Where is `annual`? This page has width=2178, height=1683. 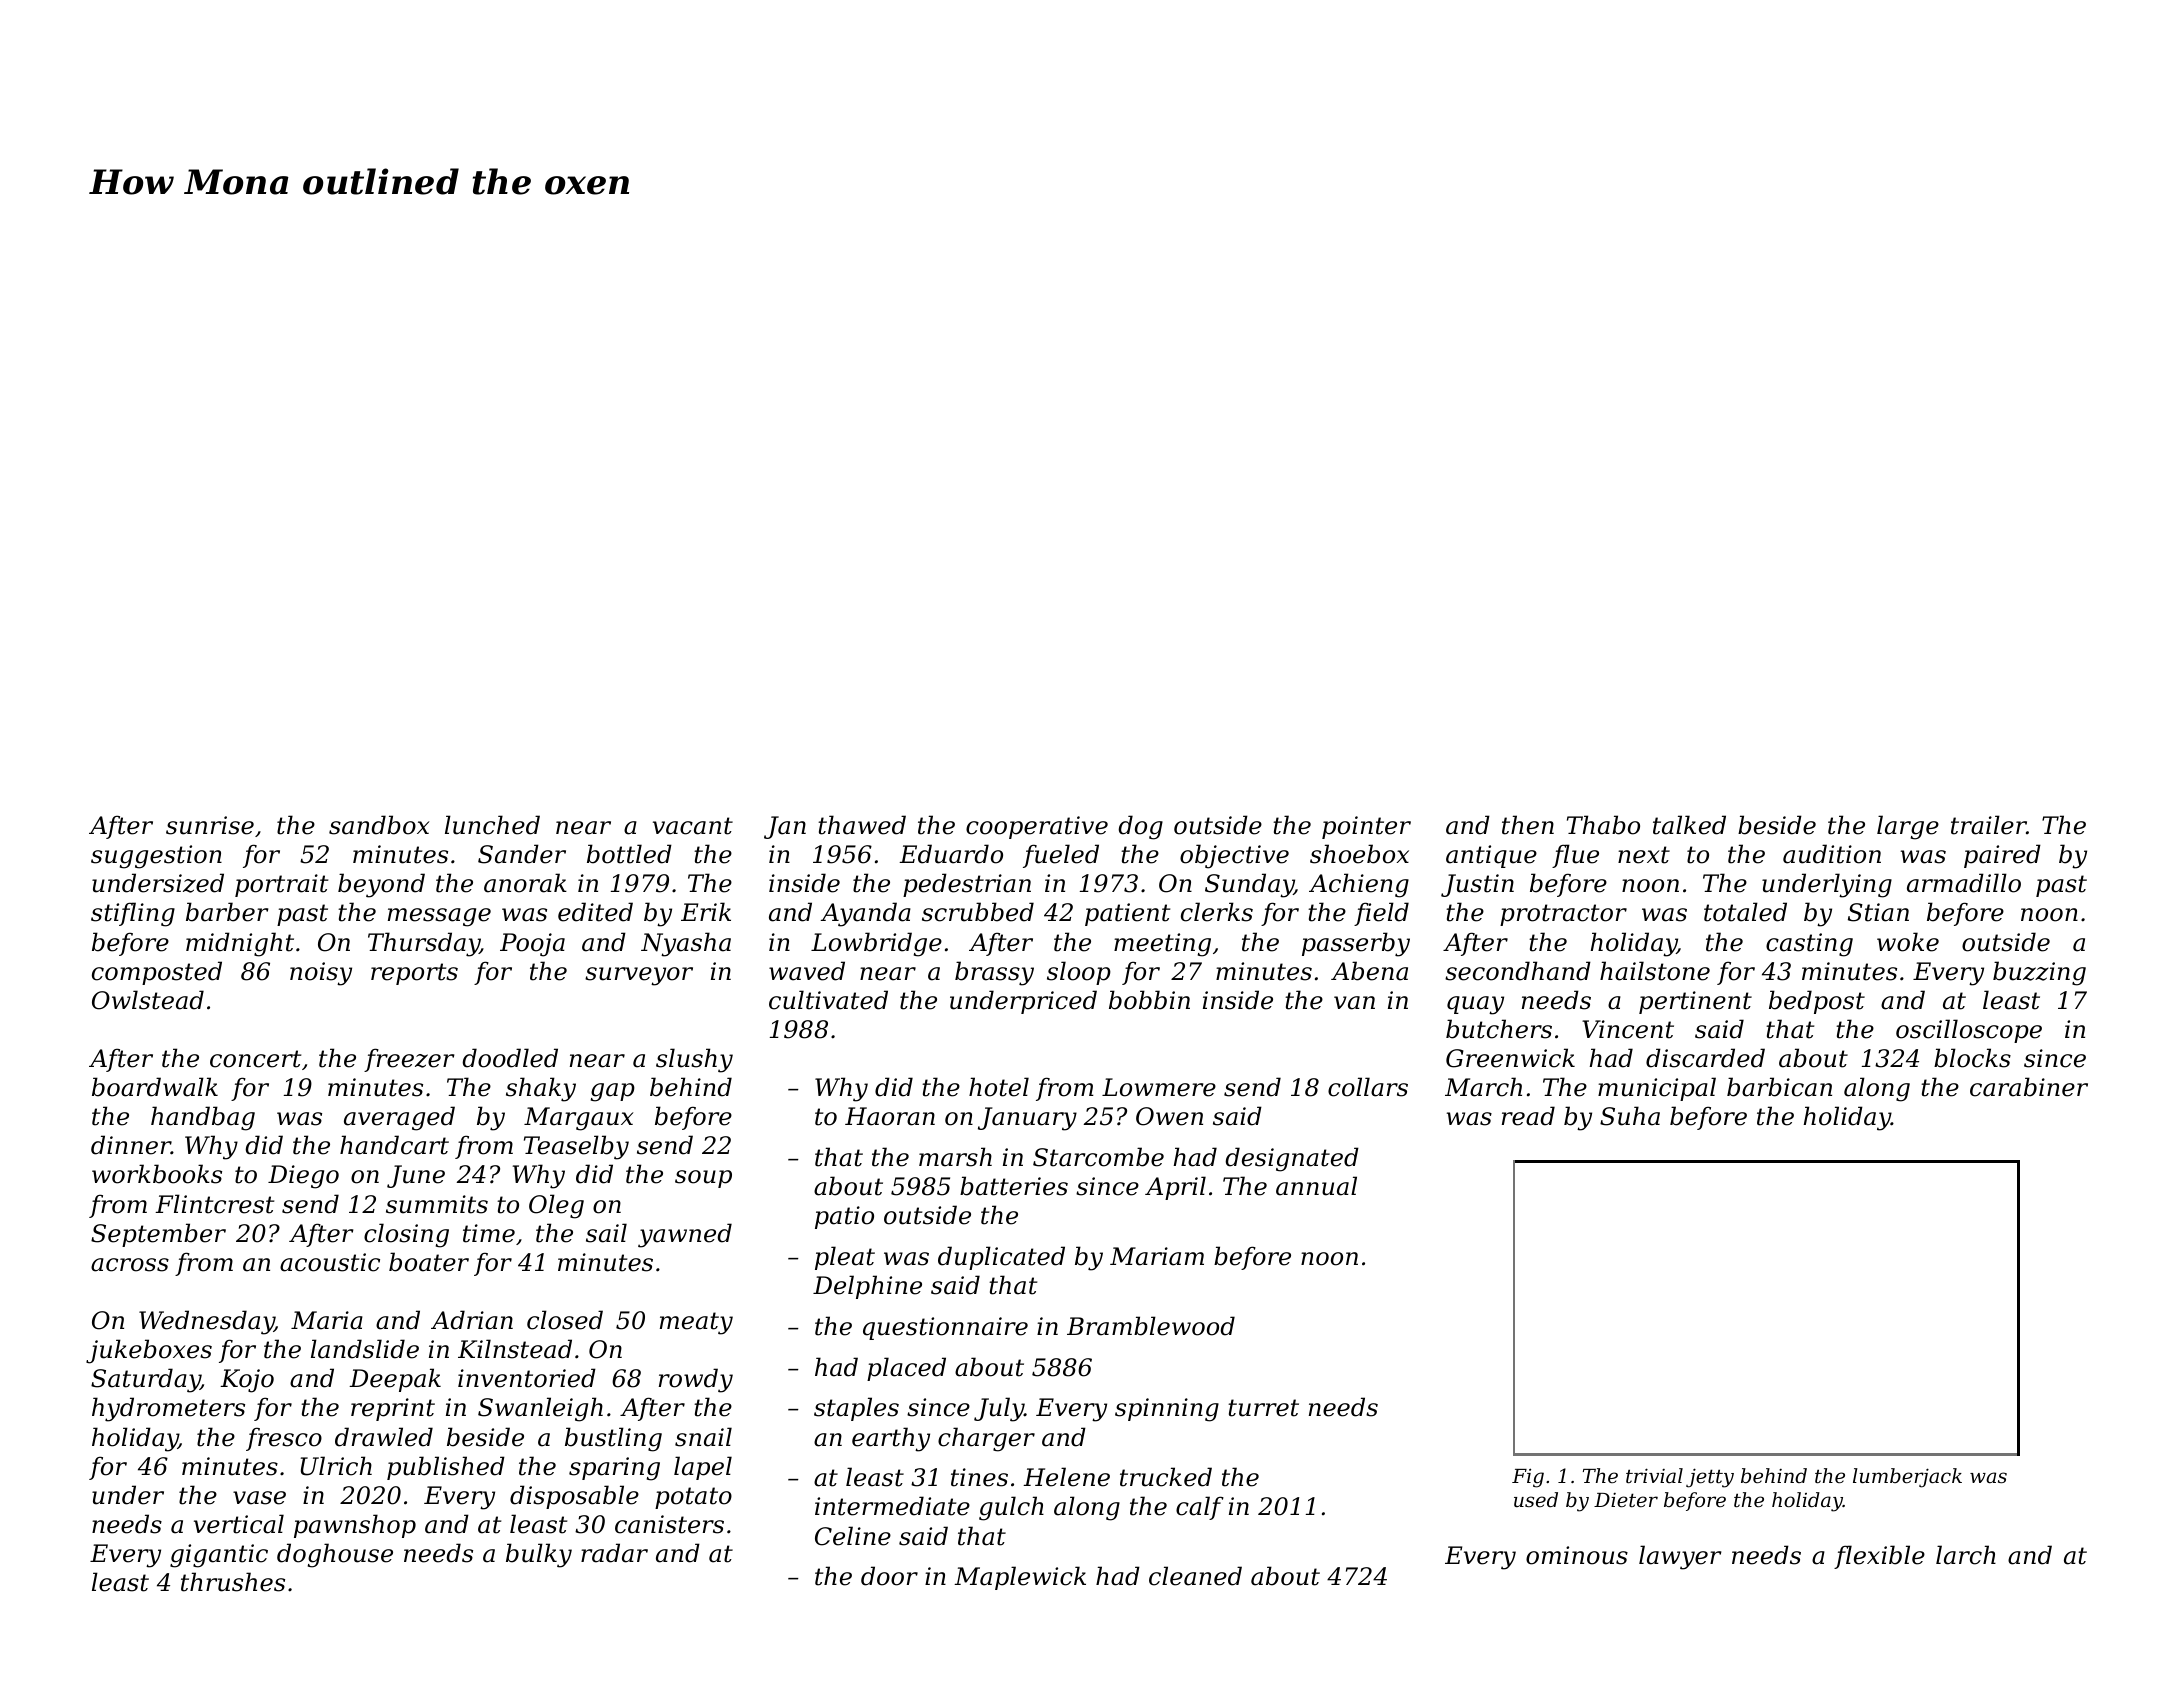
annual is located at coordinates (1316, 1186).
